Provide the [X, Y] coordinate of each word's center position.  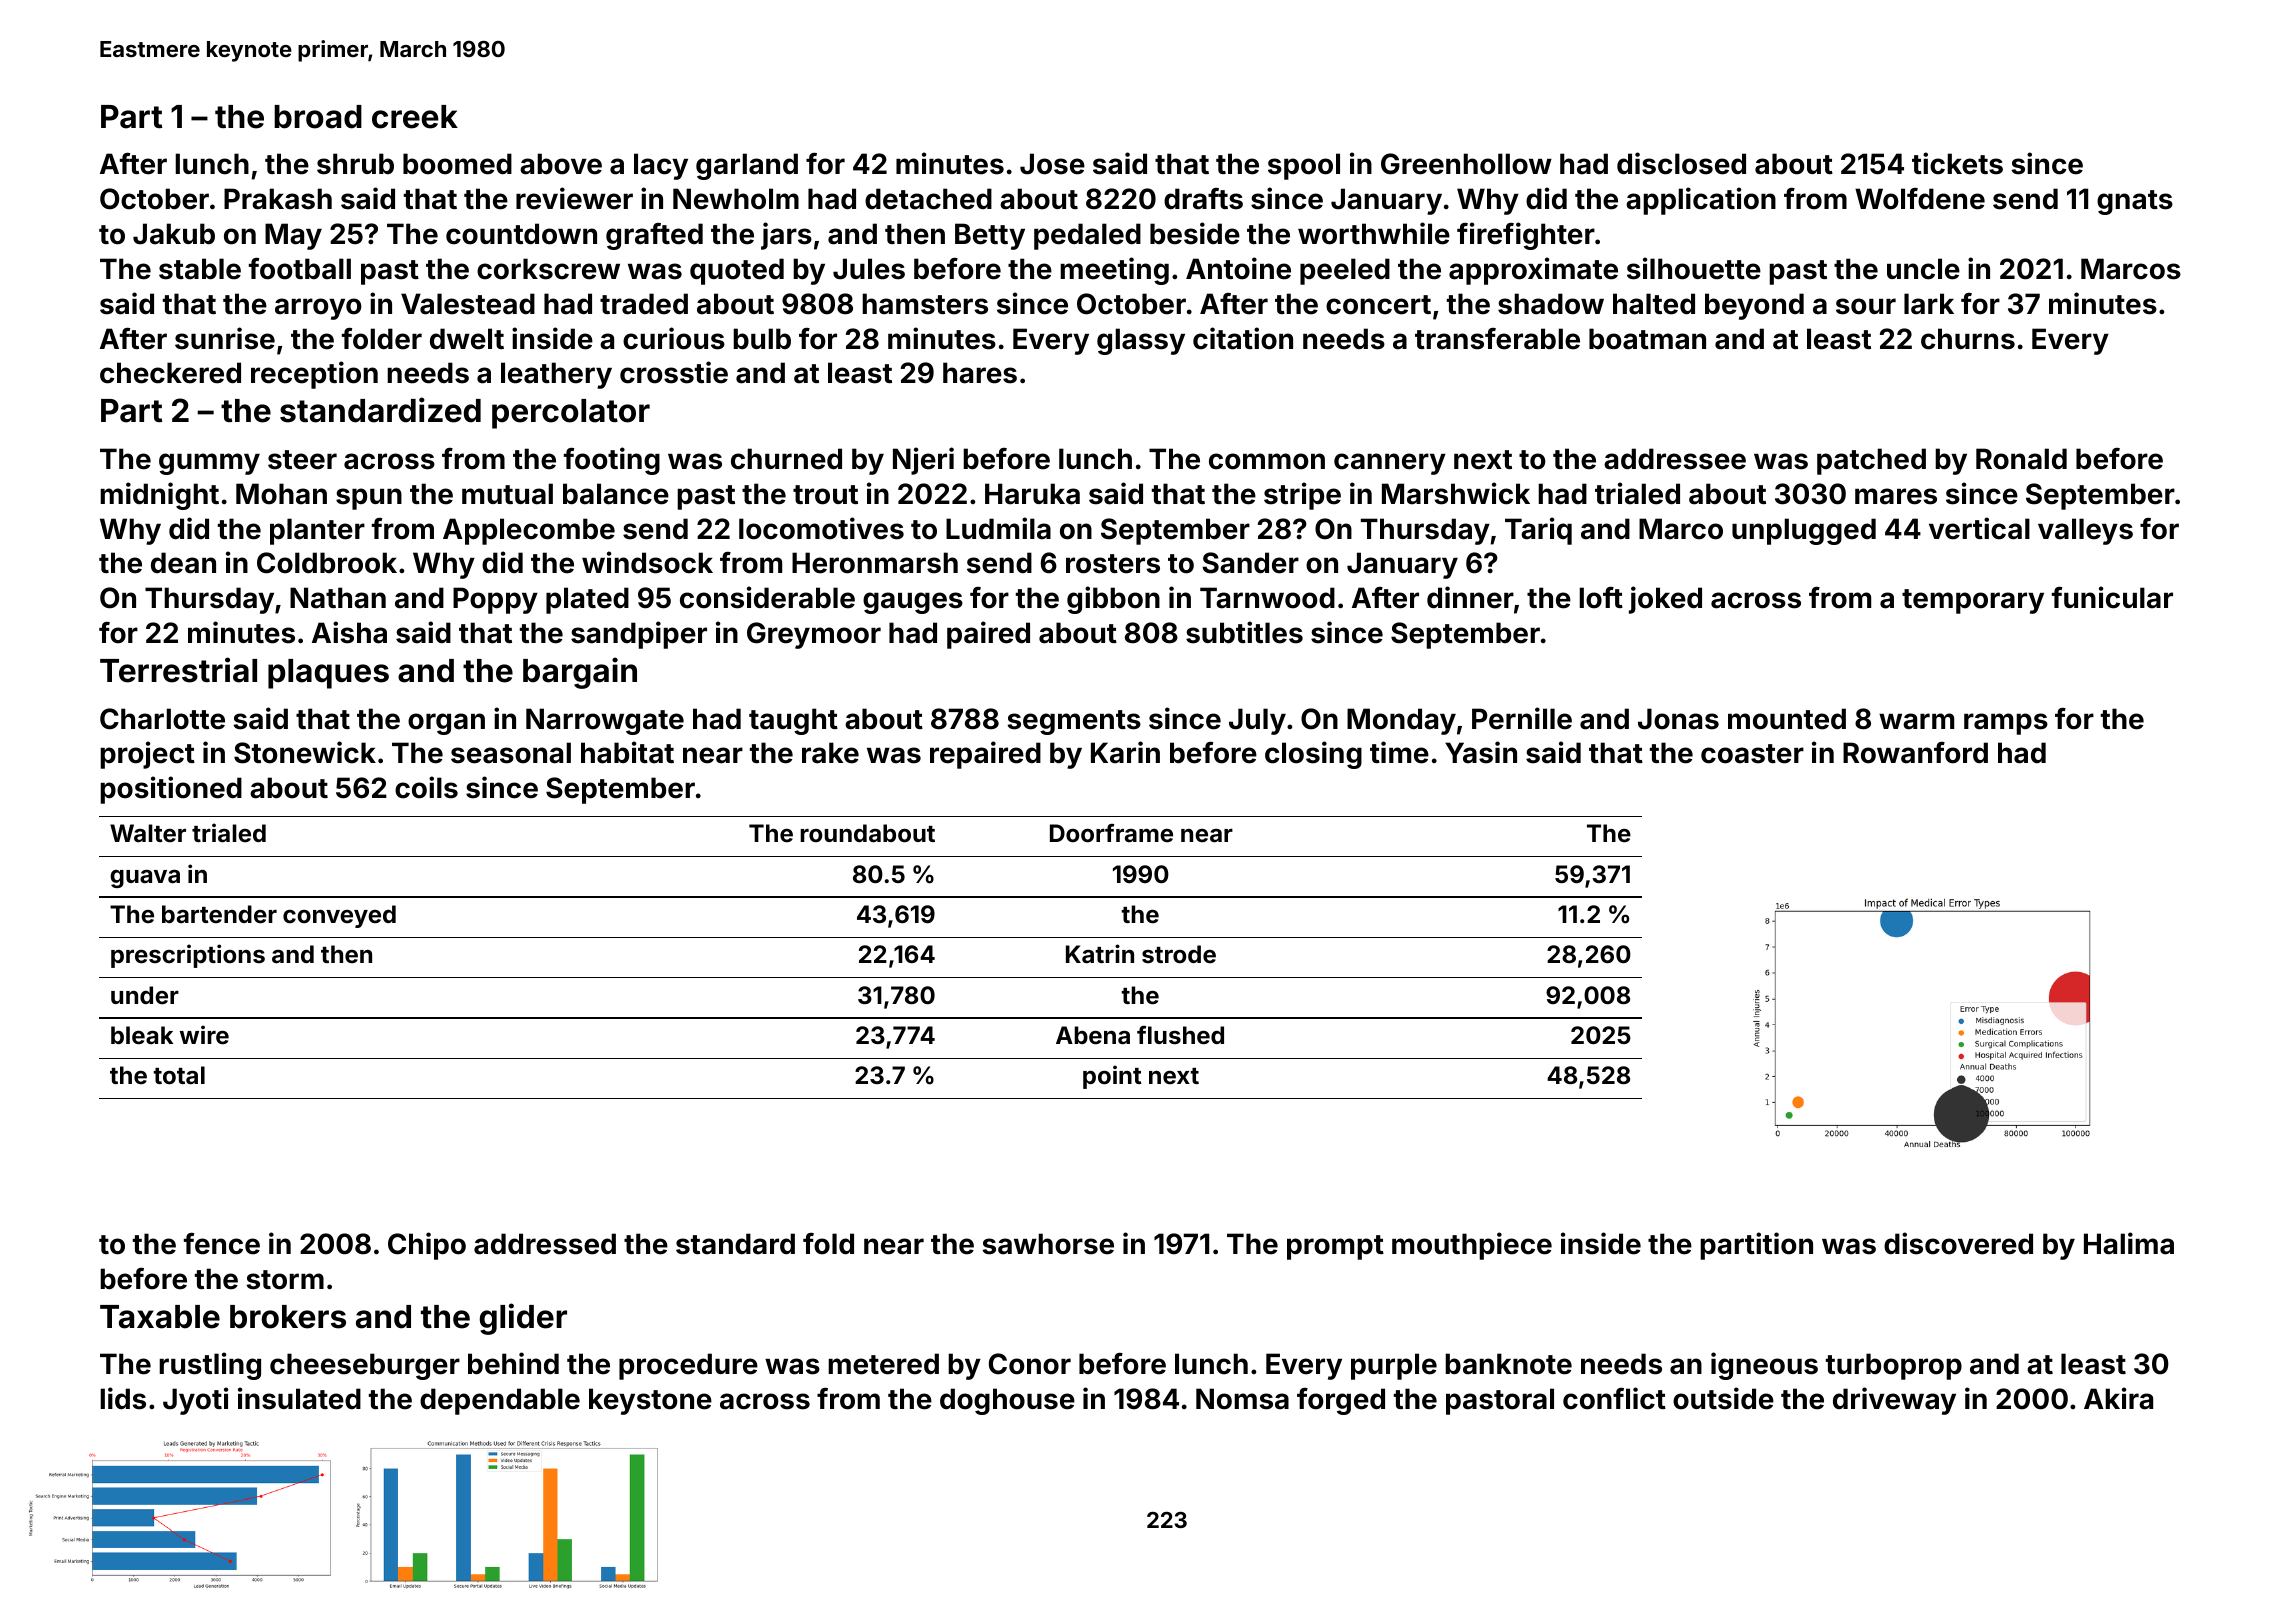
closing [1313, 755]
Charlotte [162, 719]
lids [123, 1398]
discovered [1958, 1243]
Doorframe [1111, 833]
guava [145, 879]
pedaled [1087, 236]
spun [369, 499]
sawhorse [1048, 1244]
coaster [1752, 754]
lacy [661, 166]
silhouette [1694, 268]
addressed [545, 1244]
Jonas [1678, 719]
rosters [1113, 564]
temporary [1973, 601]
